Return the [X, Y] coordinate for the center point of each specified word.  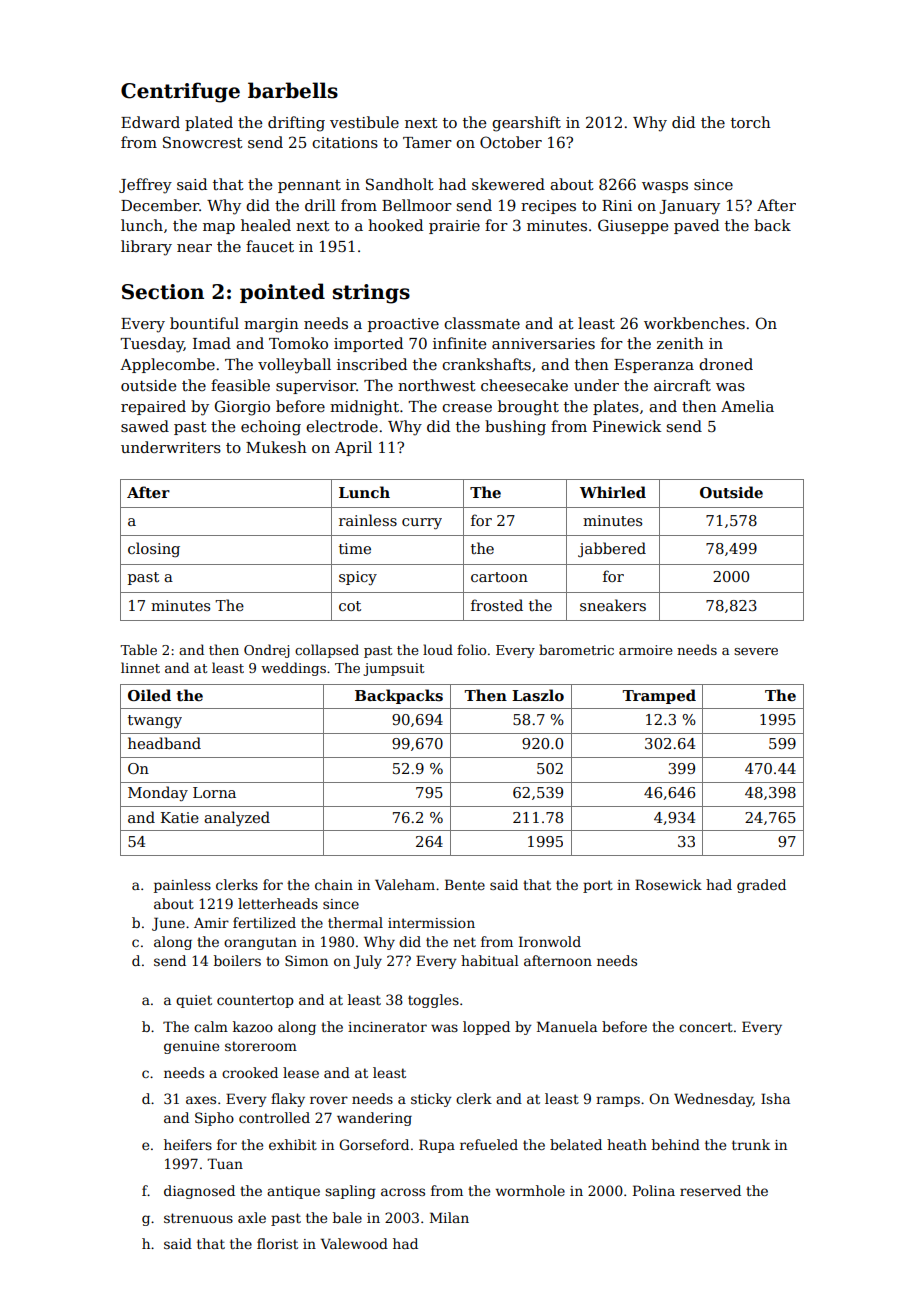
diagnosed [199, 1192]
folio [471, 649]
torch [751, 122]
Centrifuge [180, 92]
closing [154, 549]
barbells [293, 90]
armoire [646, 650]
